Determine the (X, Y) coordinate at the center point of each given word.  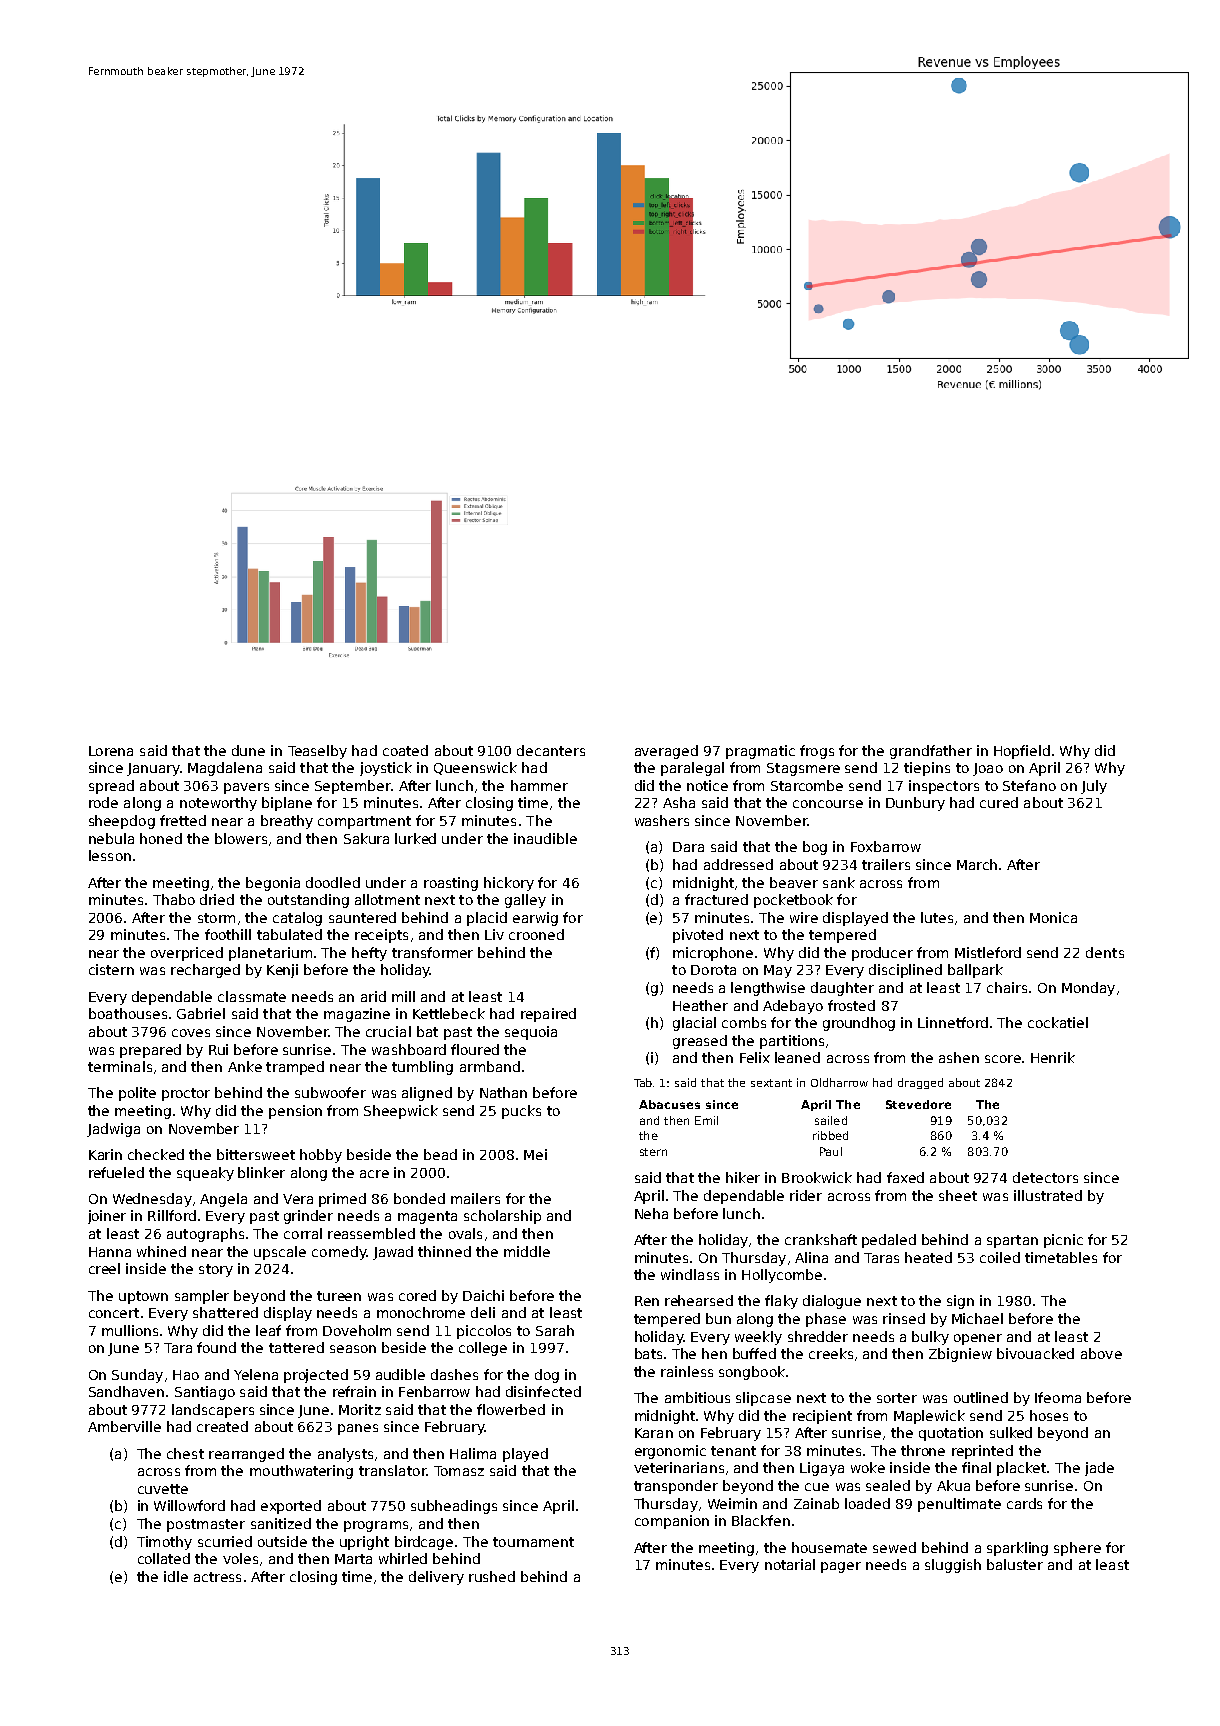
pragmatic (760, 752)
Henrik (1053, 1057)
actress (217, 1577)
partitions (792, 1042)
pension (295, 1112)
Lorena (111, 751)
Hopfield (1022, 752)
